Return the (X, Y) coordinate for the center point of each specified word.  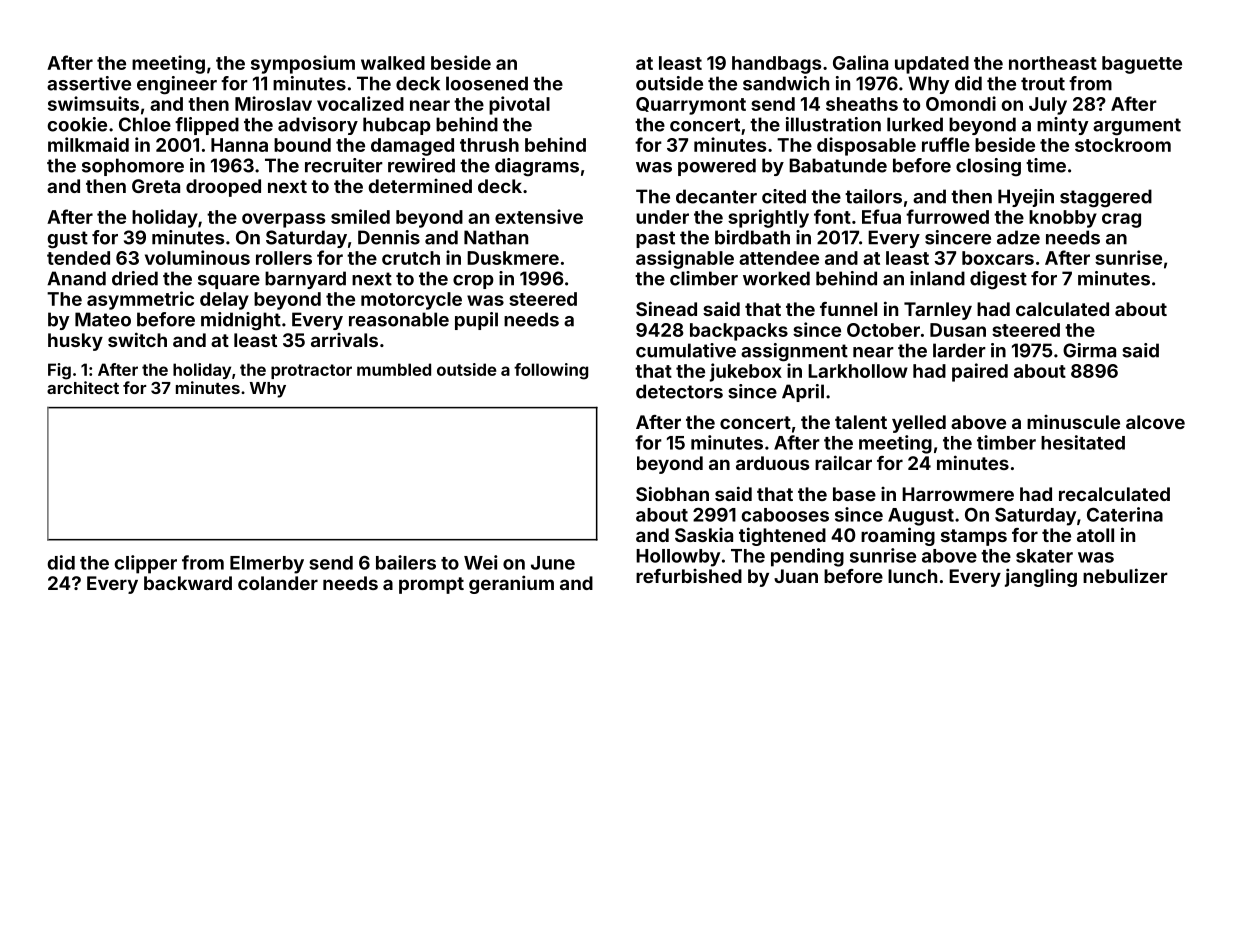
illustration (833, 124)
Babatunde (838, 165)
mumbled (394, 369)
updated (932, 65)
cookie (77, 124)
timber (1006, 442)
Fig (59, 371)
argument (1137, 127)
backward (188, 583)
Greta (156, 186)
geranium (511, 584)
